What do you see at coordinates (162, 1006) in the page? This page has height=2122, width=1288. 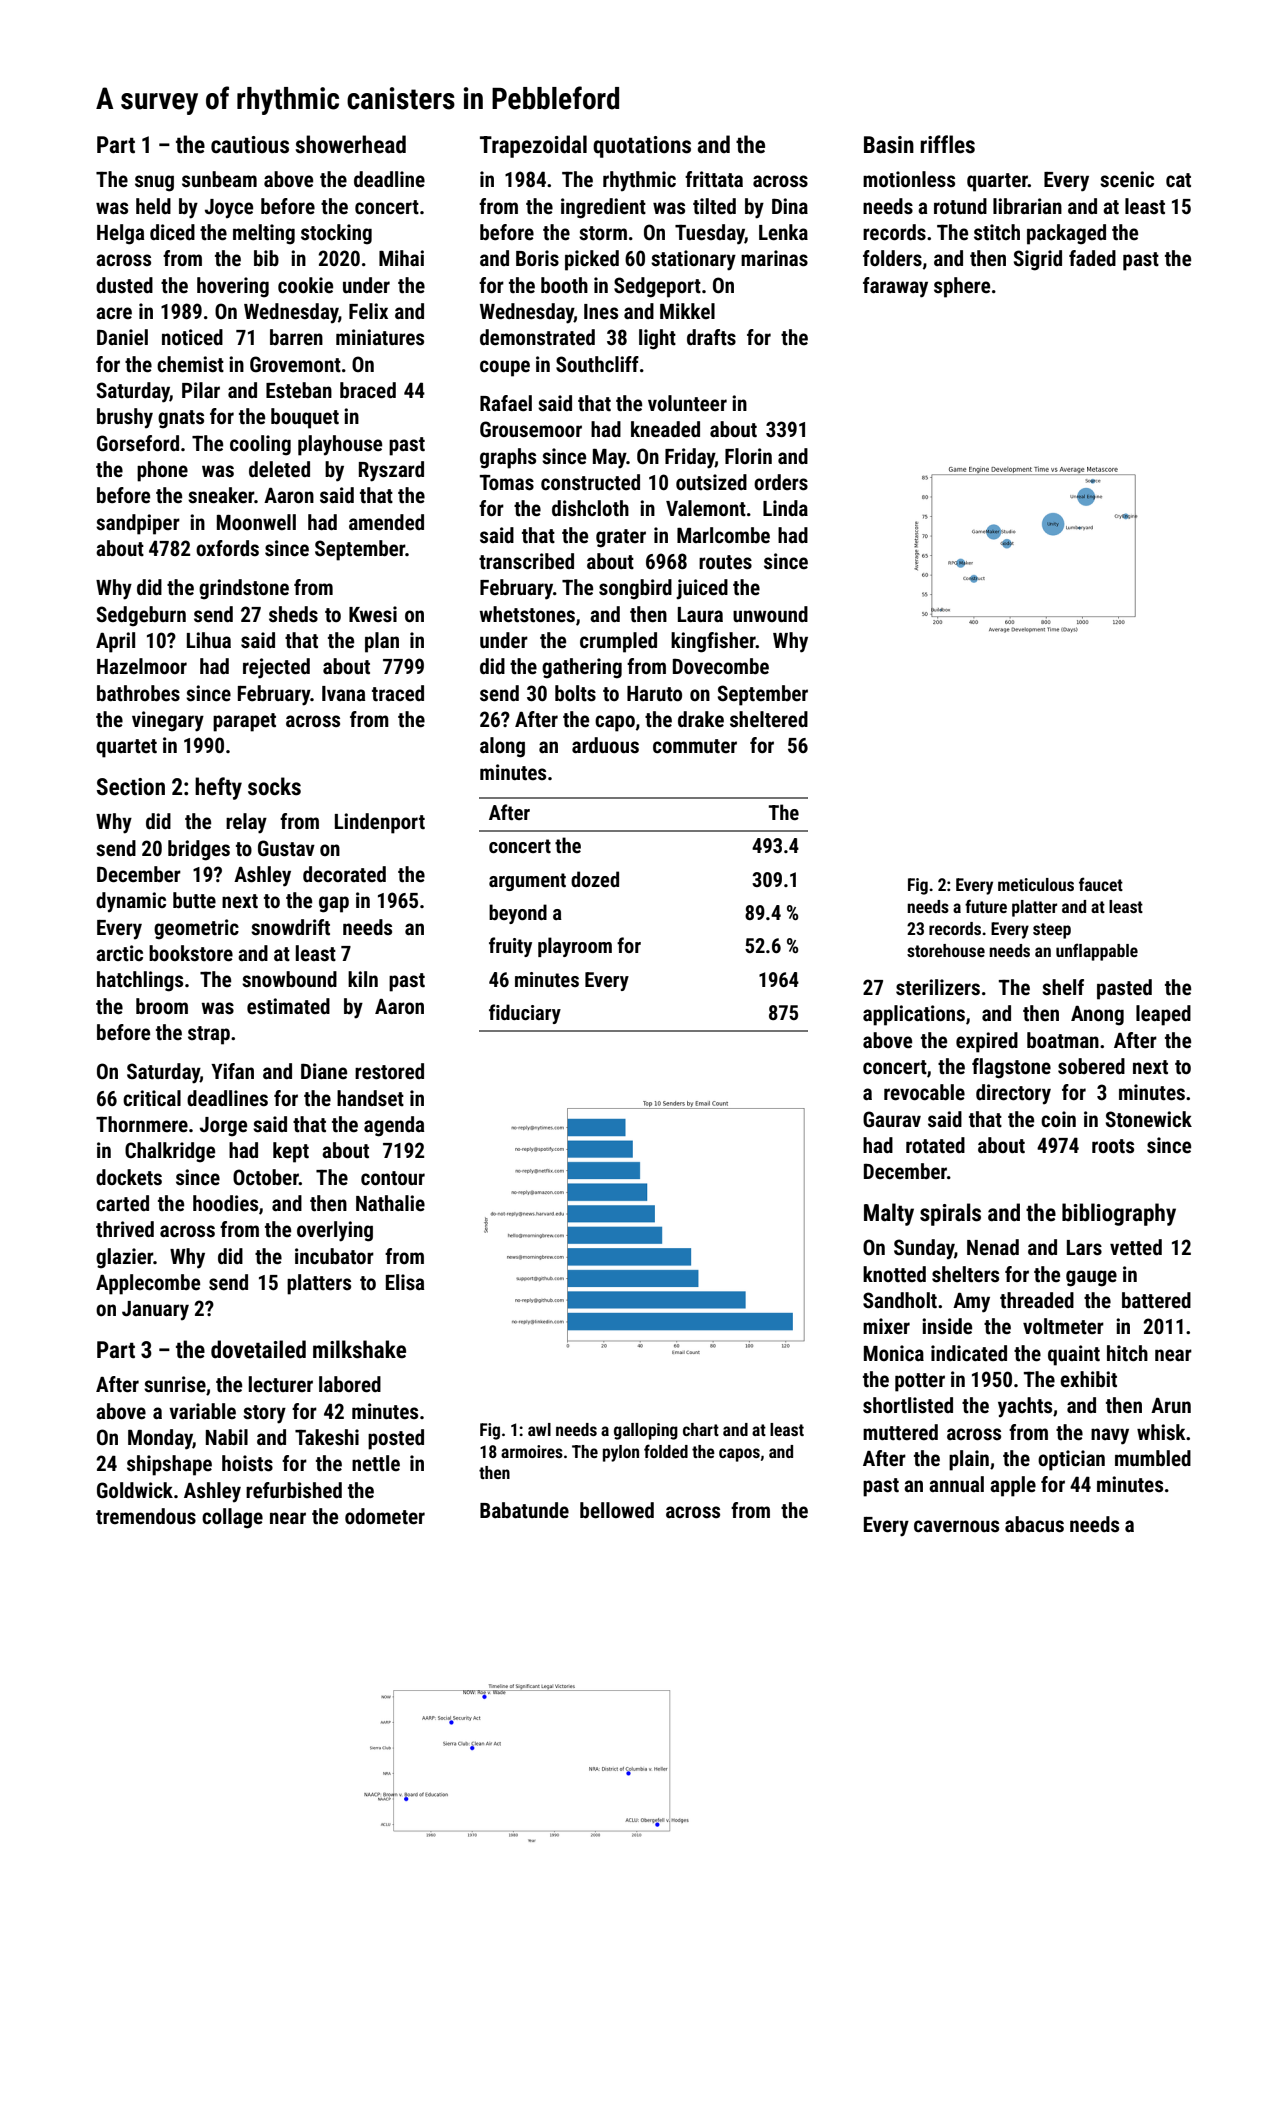 I see `broom` at bounding box center [162, 1006].
